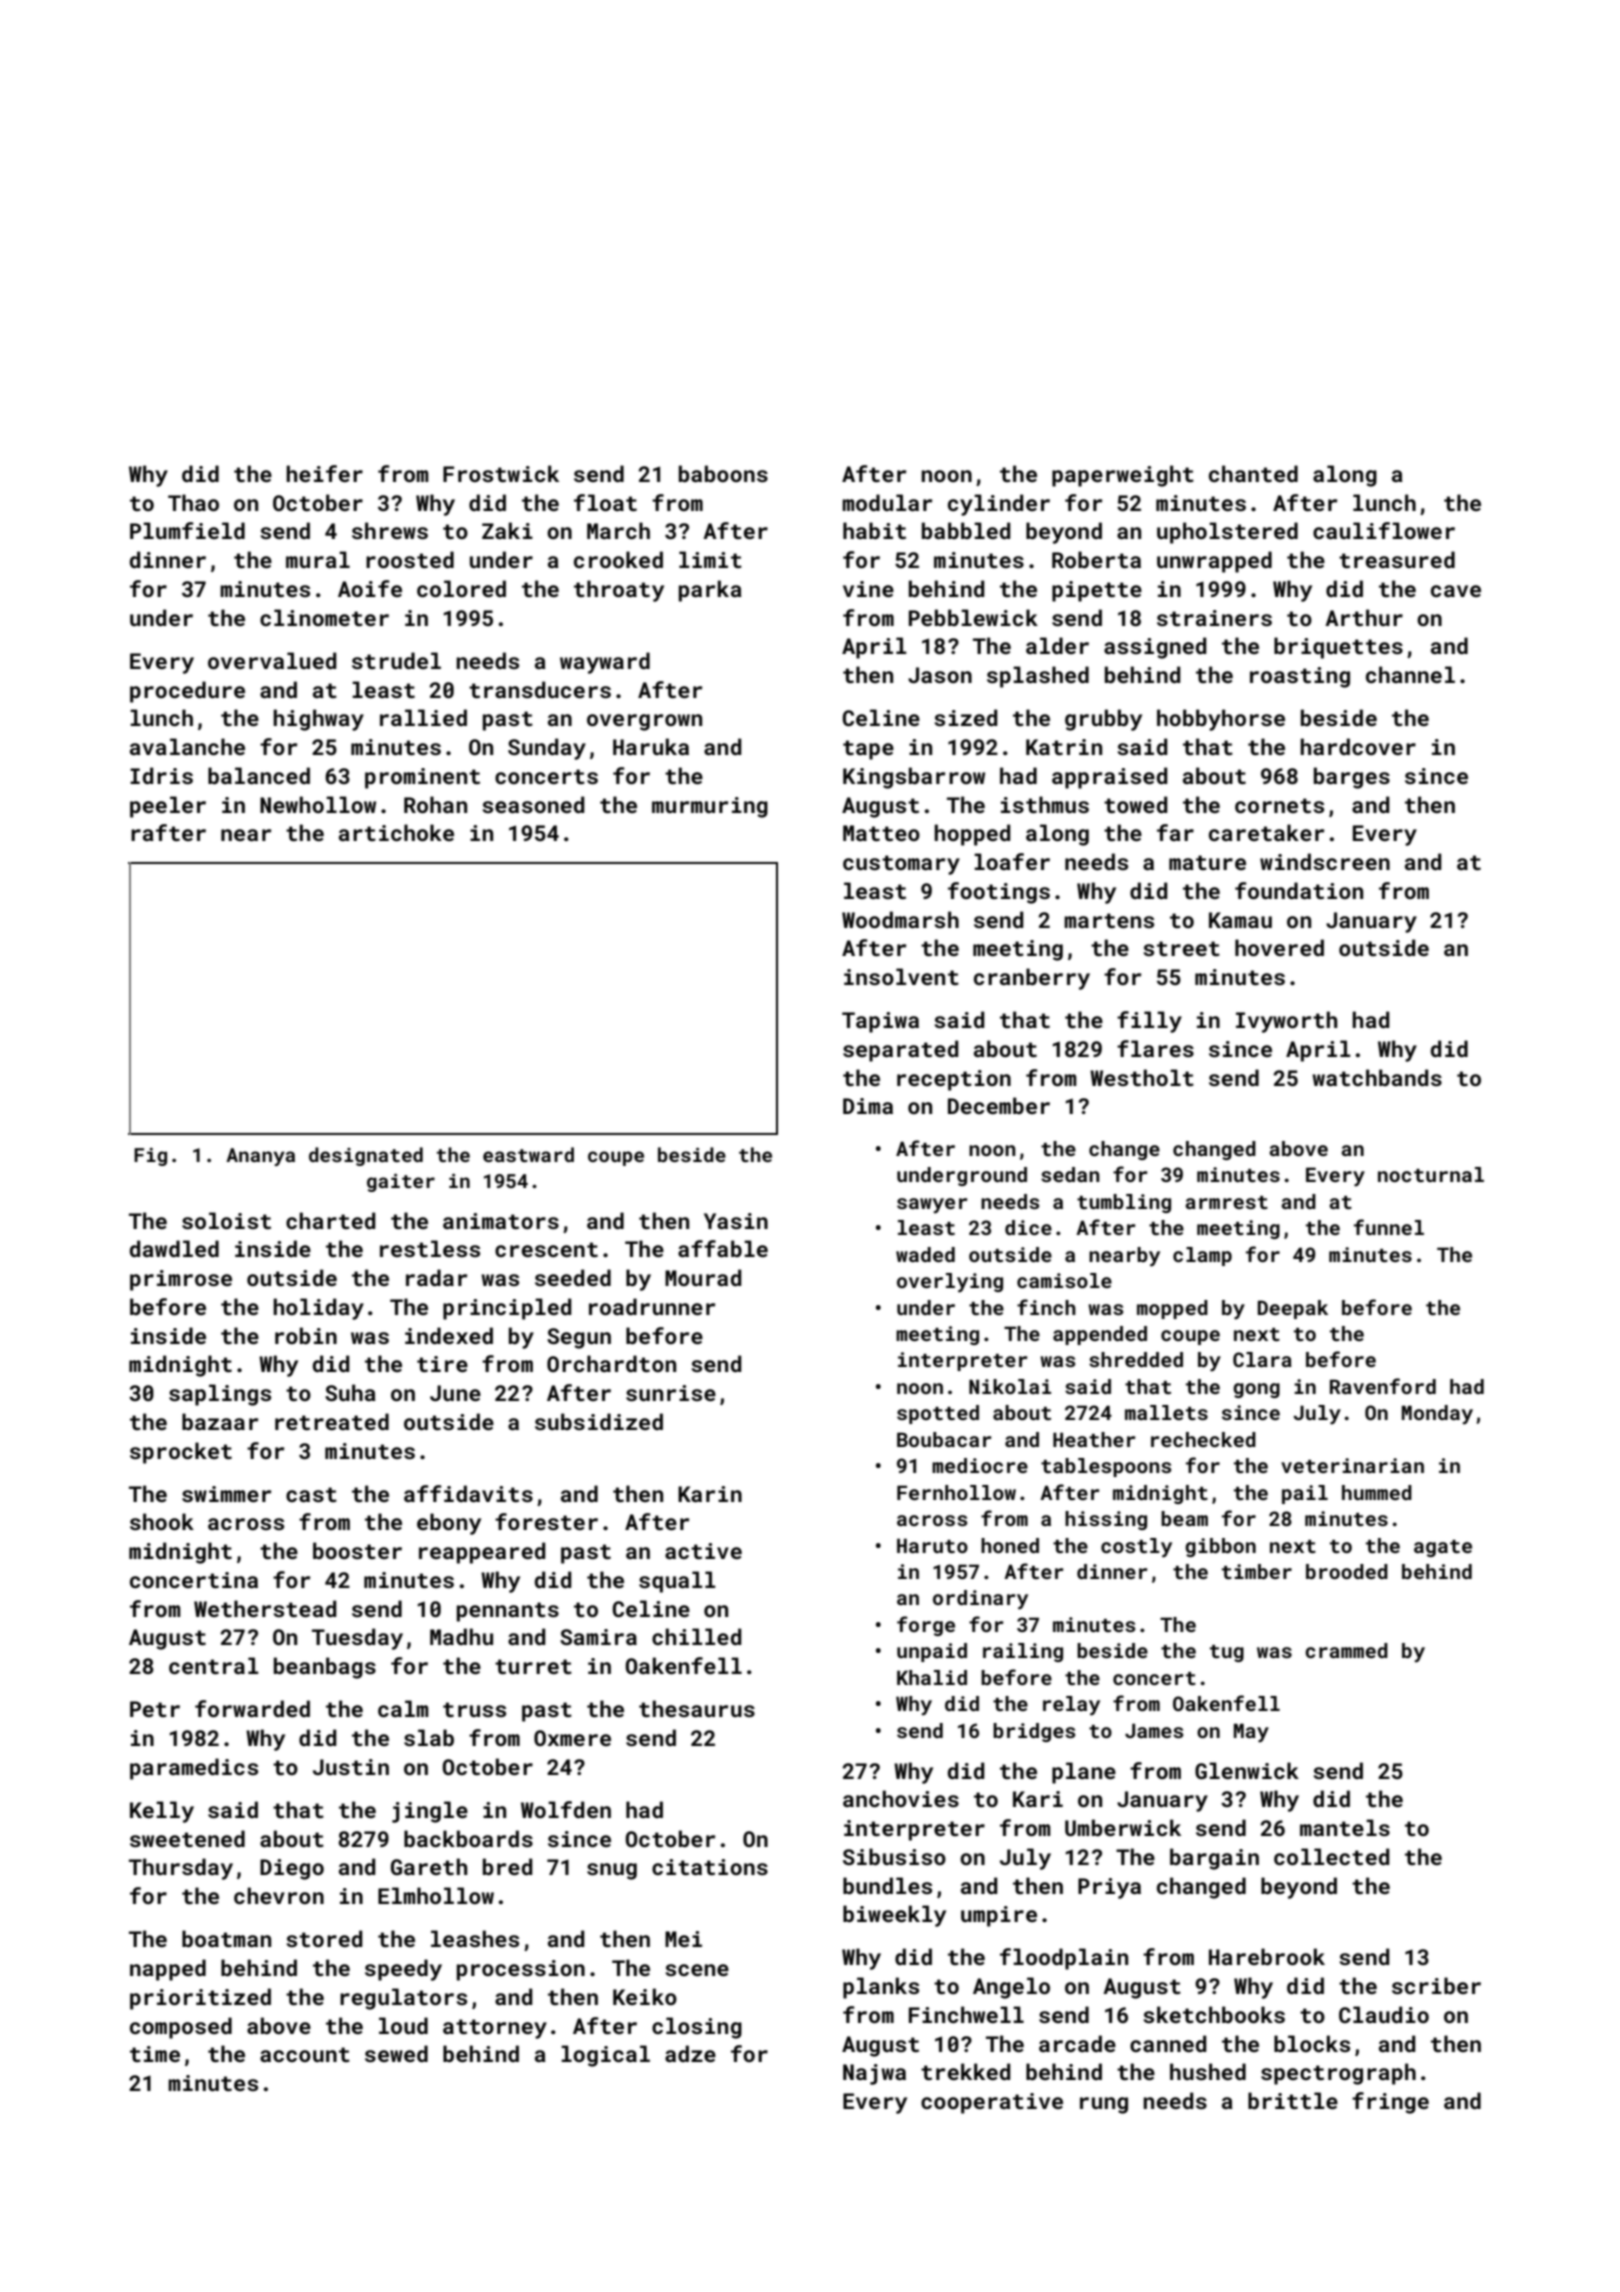 The width and height of the screenshot is (1620, 2292). I want to click on adze, so click(690, 2053).
